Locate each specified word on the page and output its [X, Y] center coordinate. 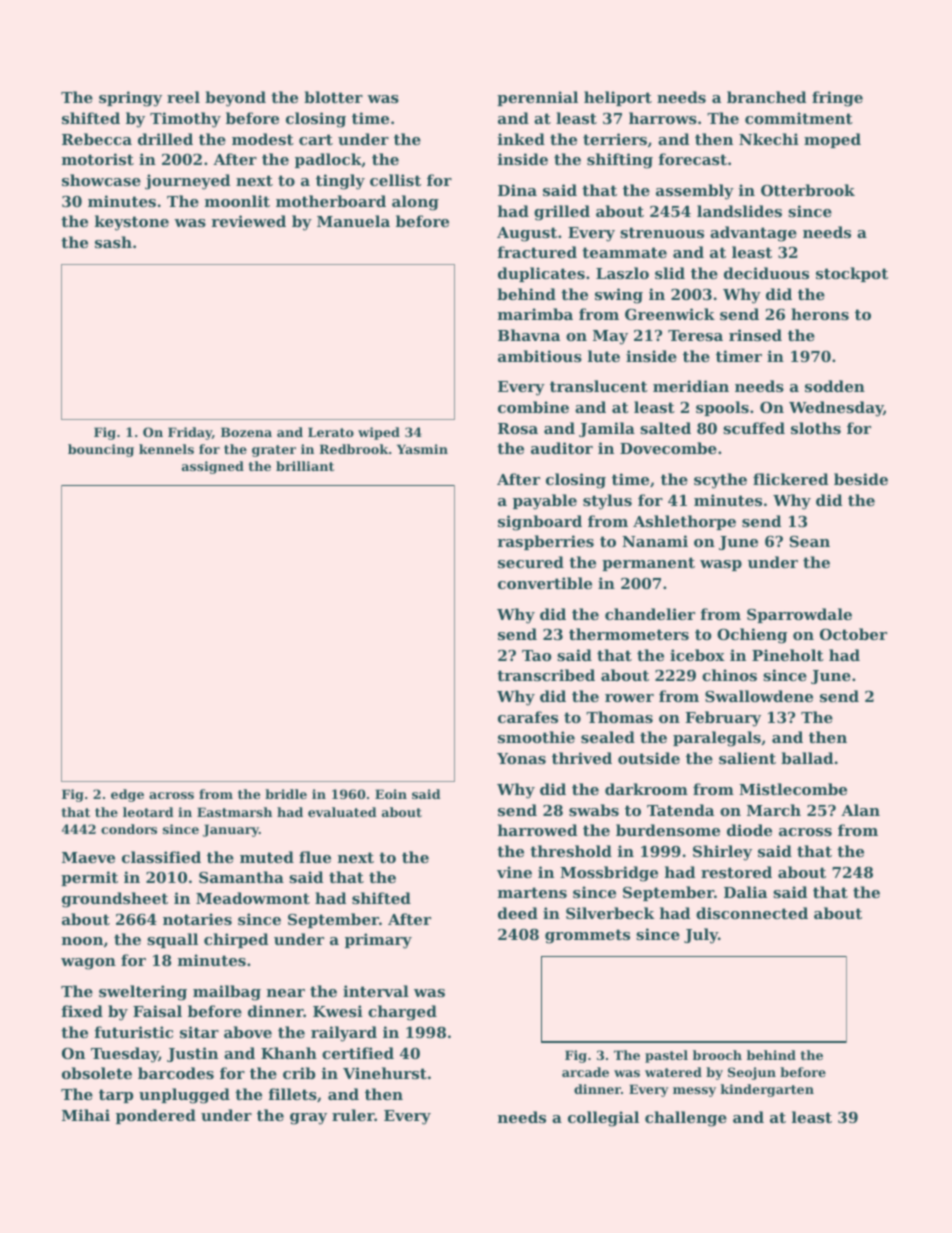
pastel [666, 1056]
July [701, 936]
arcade [585, 1072]
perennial [537, 98]
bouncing [101, 450]
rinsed [755, 335]
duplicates [541, 274]
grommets [587, 936]
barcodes [176, 1073]
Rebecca [97, 139]
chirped [236, 940]
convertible [545, 583]
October [853, 634]
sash [113, 242]
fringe [837, 99]
